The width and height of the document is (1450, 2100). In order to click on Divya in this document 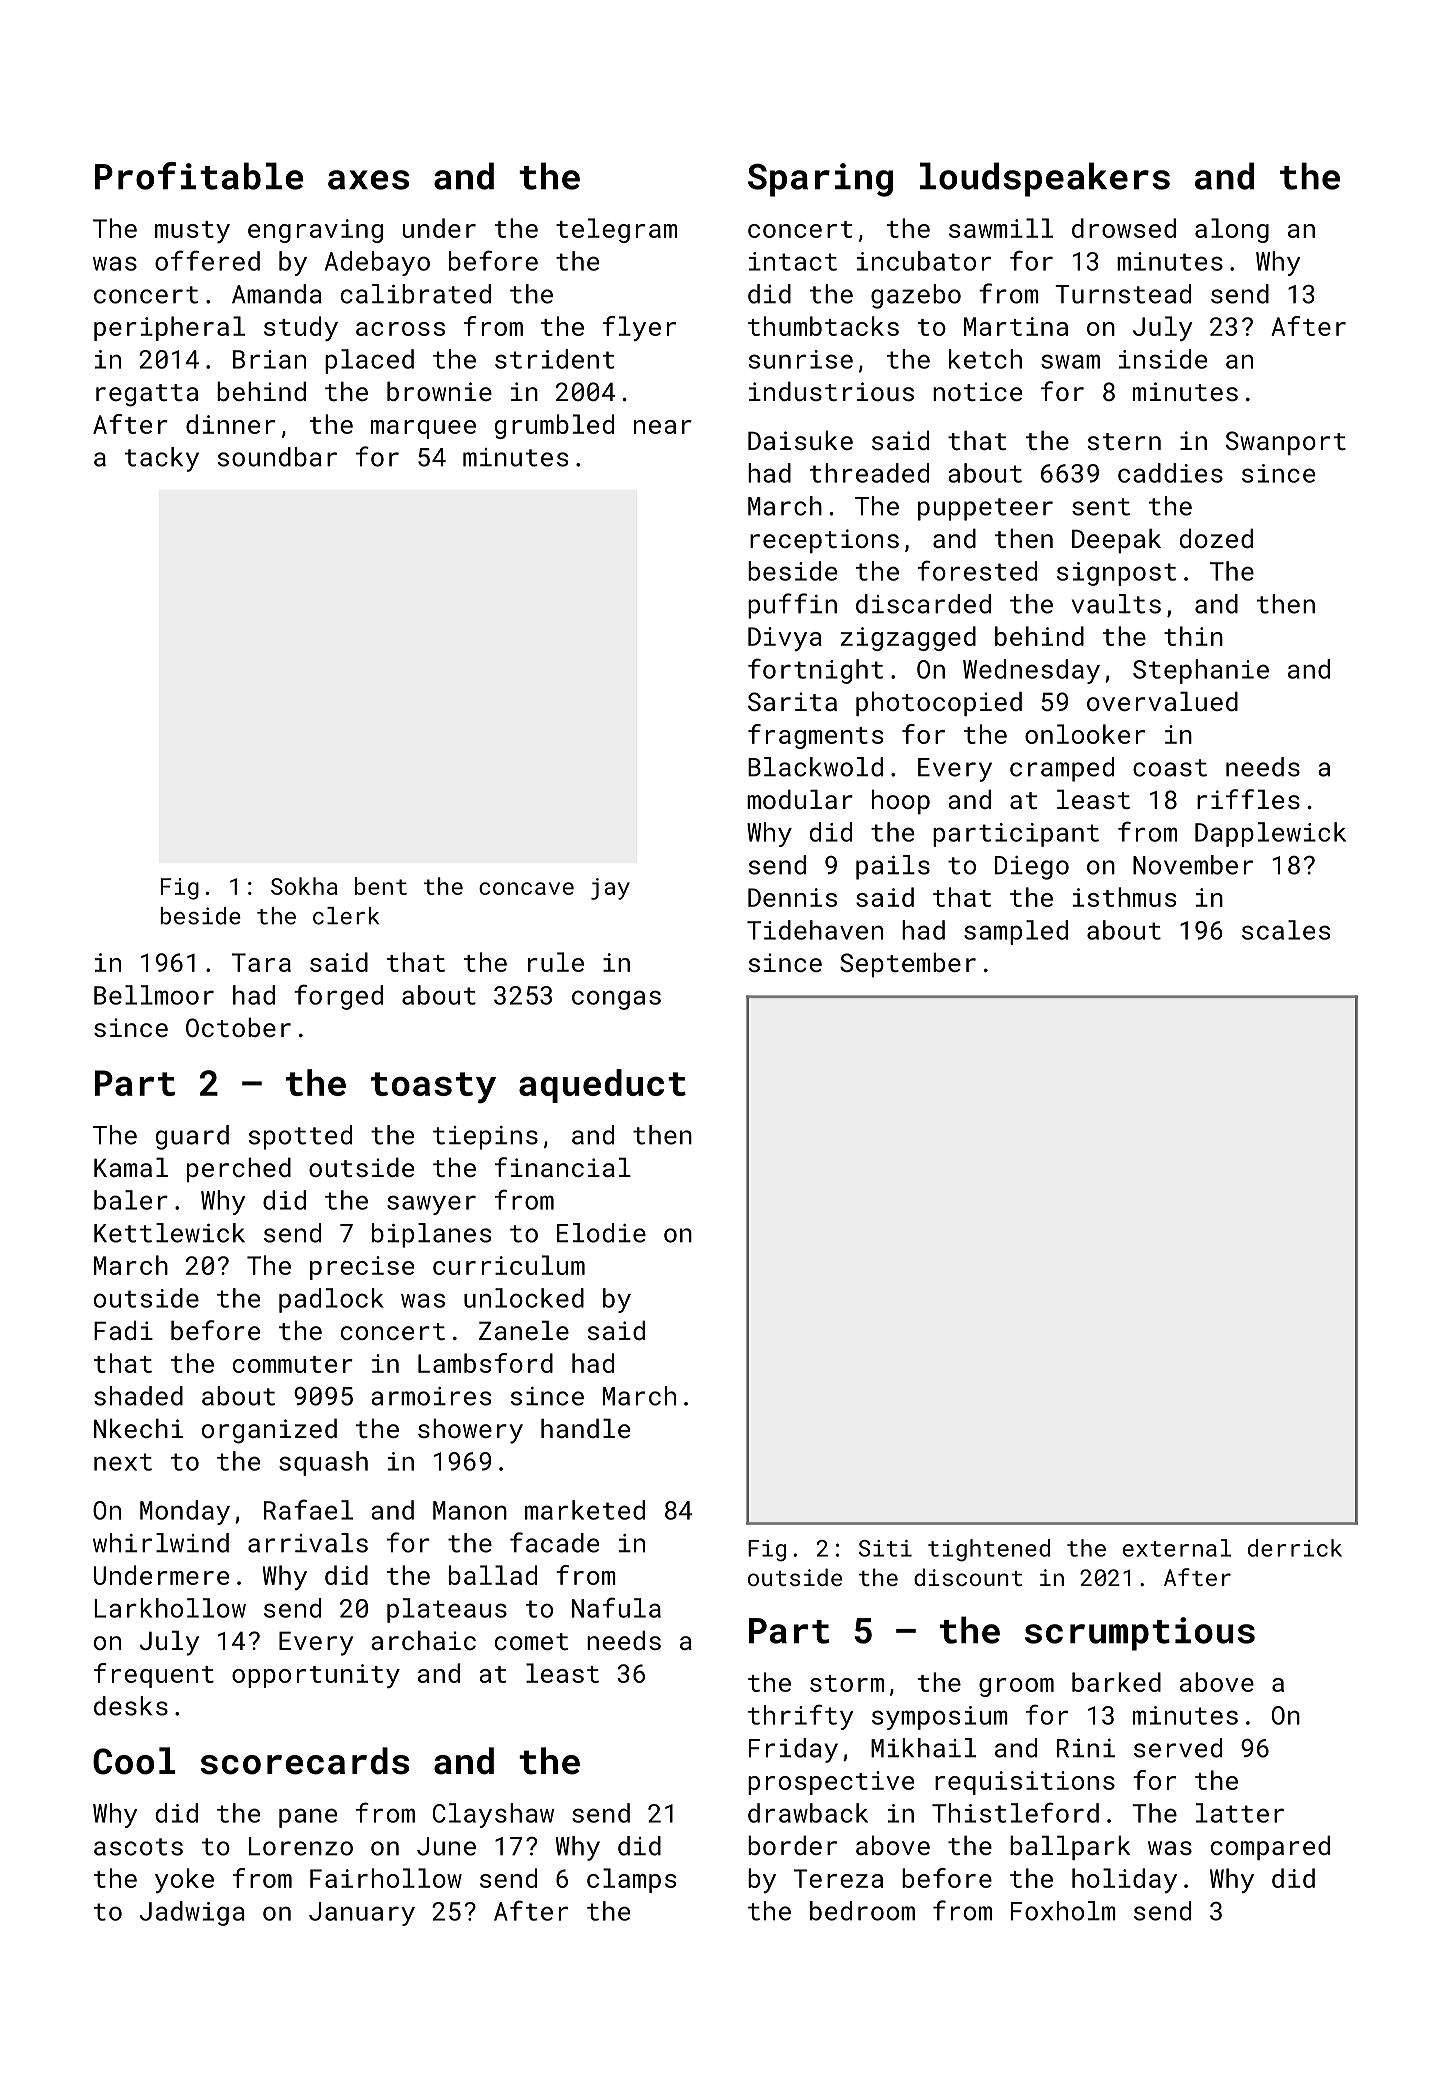, I will do `click(785, 639)`.
